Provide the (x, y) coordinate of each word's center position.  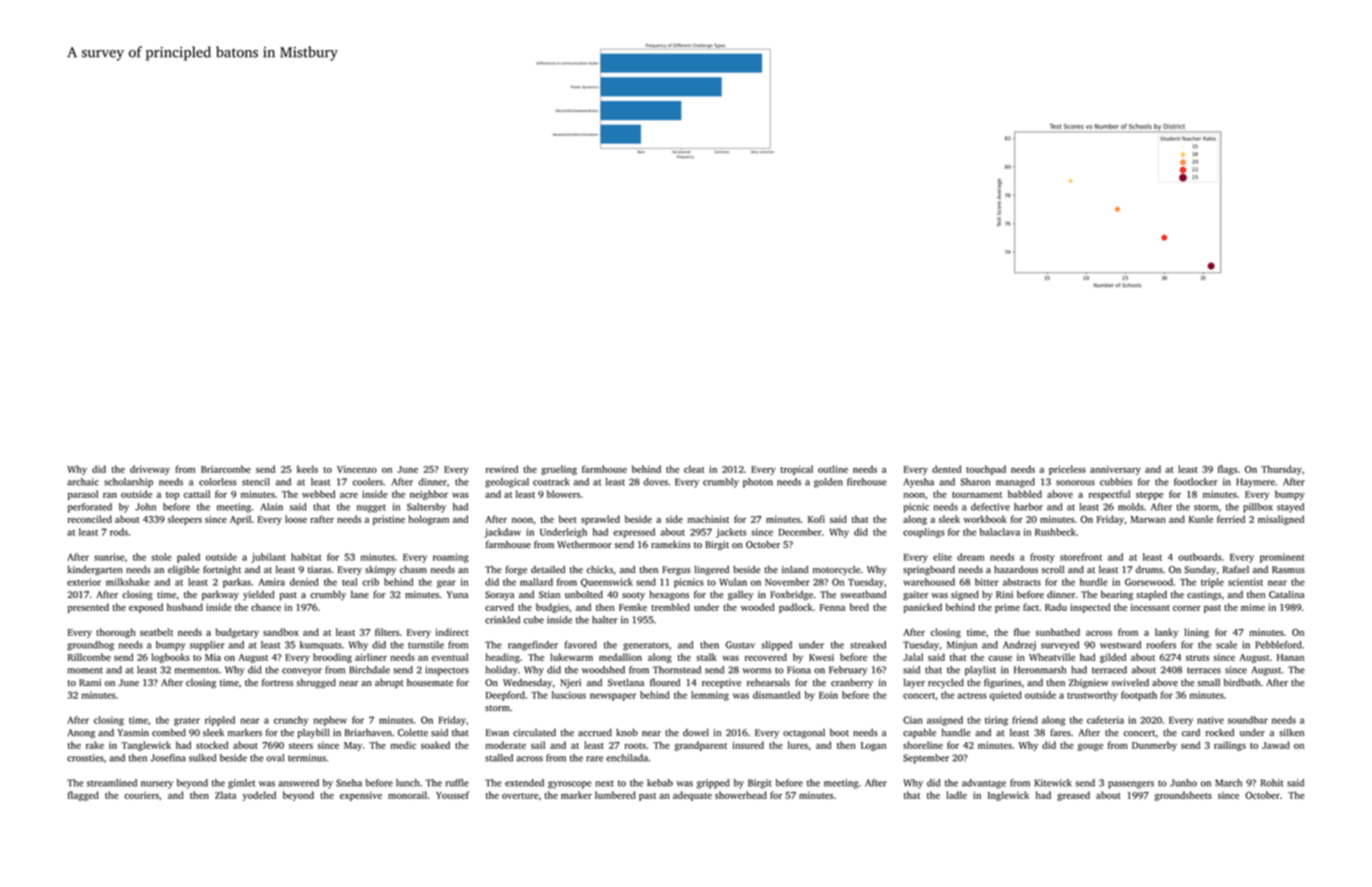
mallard (536, 582)
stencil (256, 482)
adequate (692, 796)
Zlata (225, 795)
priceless (1067, 470)
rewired (502, 469)
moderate (505, 745)
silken (1291, 732)
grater (187, 722)
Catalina (1286, 595)
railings (1230, 746)
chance (266, 607)
